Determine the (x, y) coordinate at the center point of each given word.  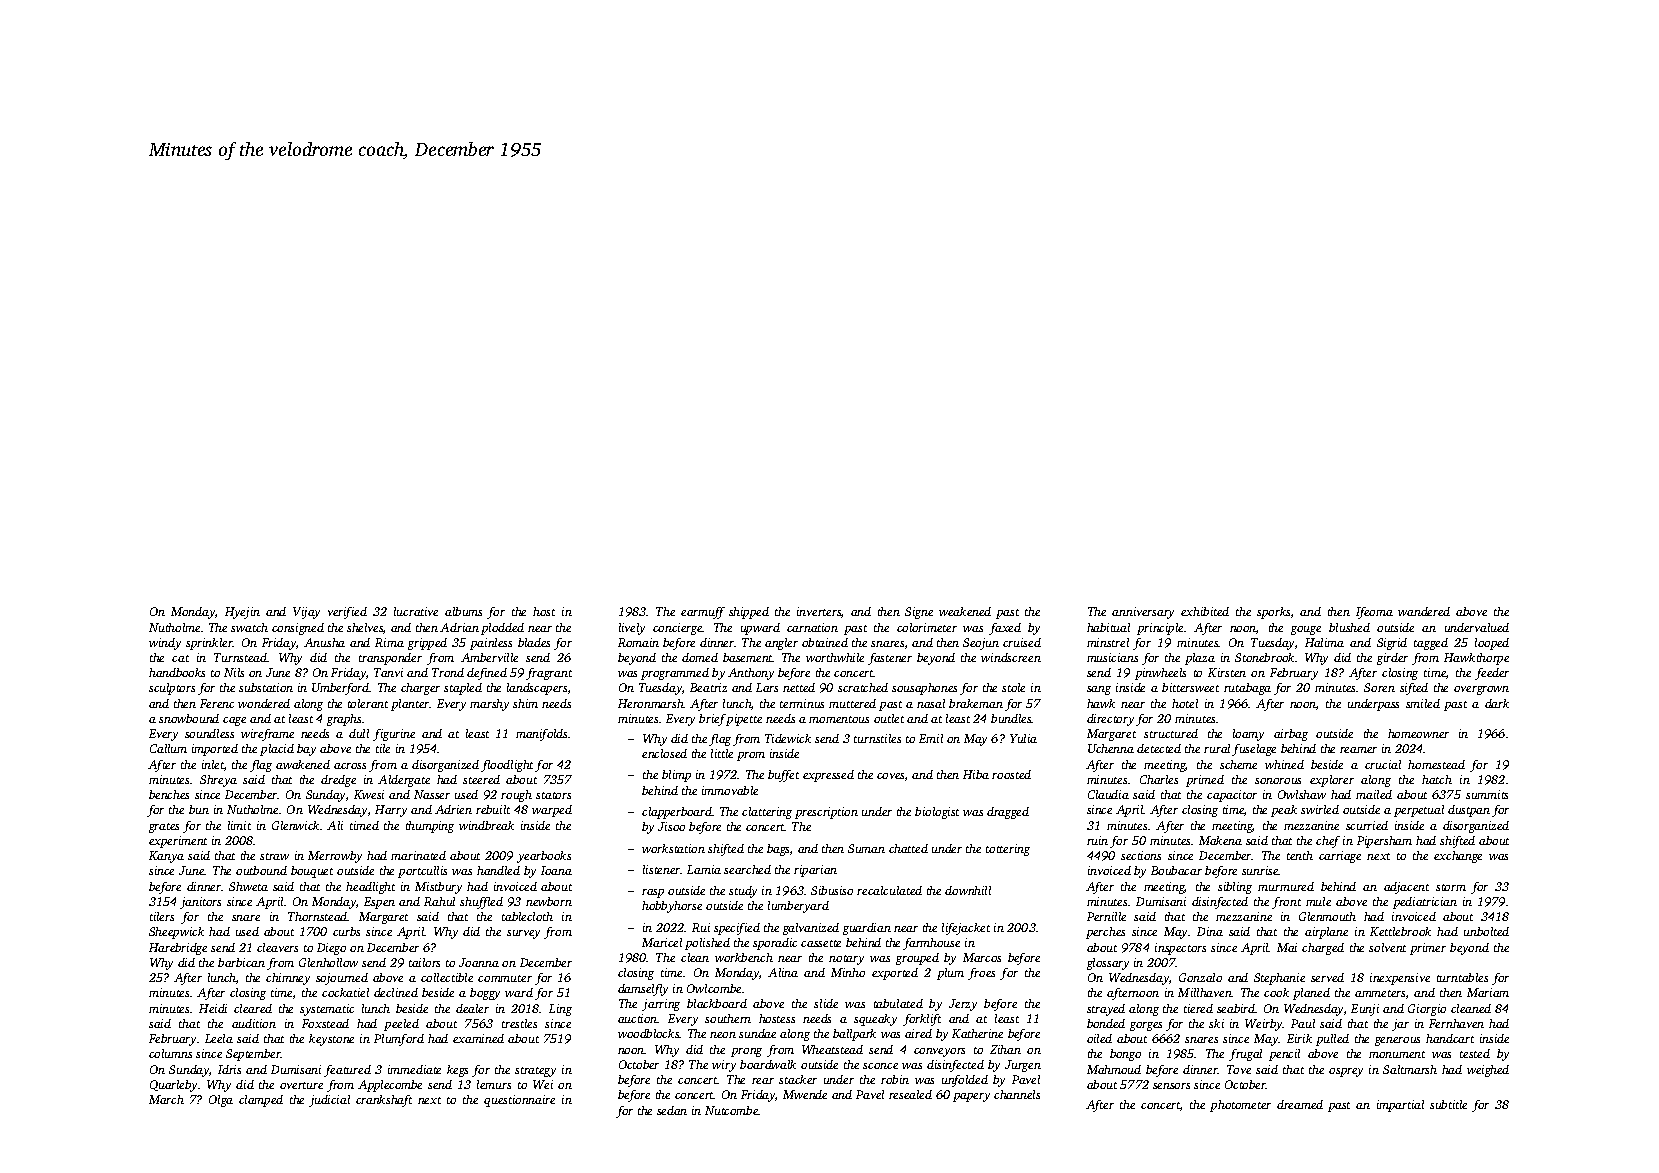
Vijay (306, 613)
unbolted (1486, 931)
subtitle (1448, 1104)
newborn (549, 901)
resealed (910, 1094)
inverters (819, 611)
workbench (744, 957)
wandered (1424, 611)
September (253, 1055)
